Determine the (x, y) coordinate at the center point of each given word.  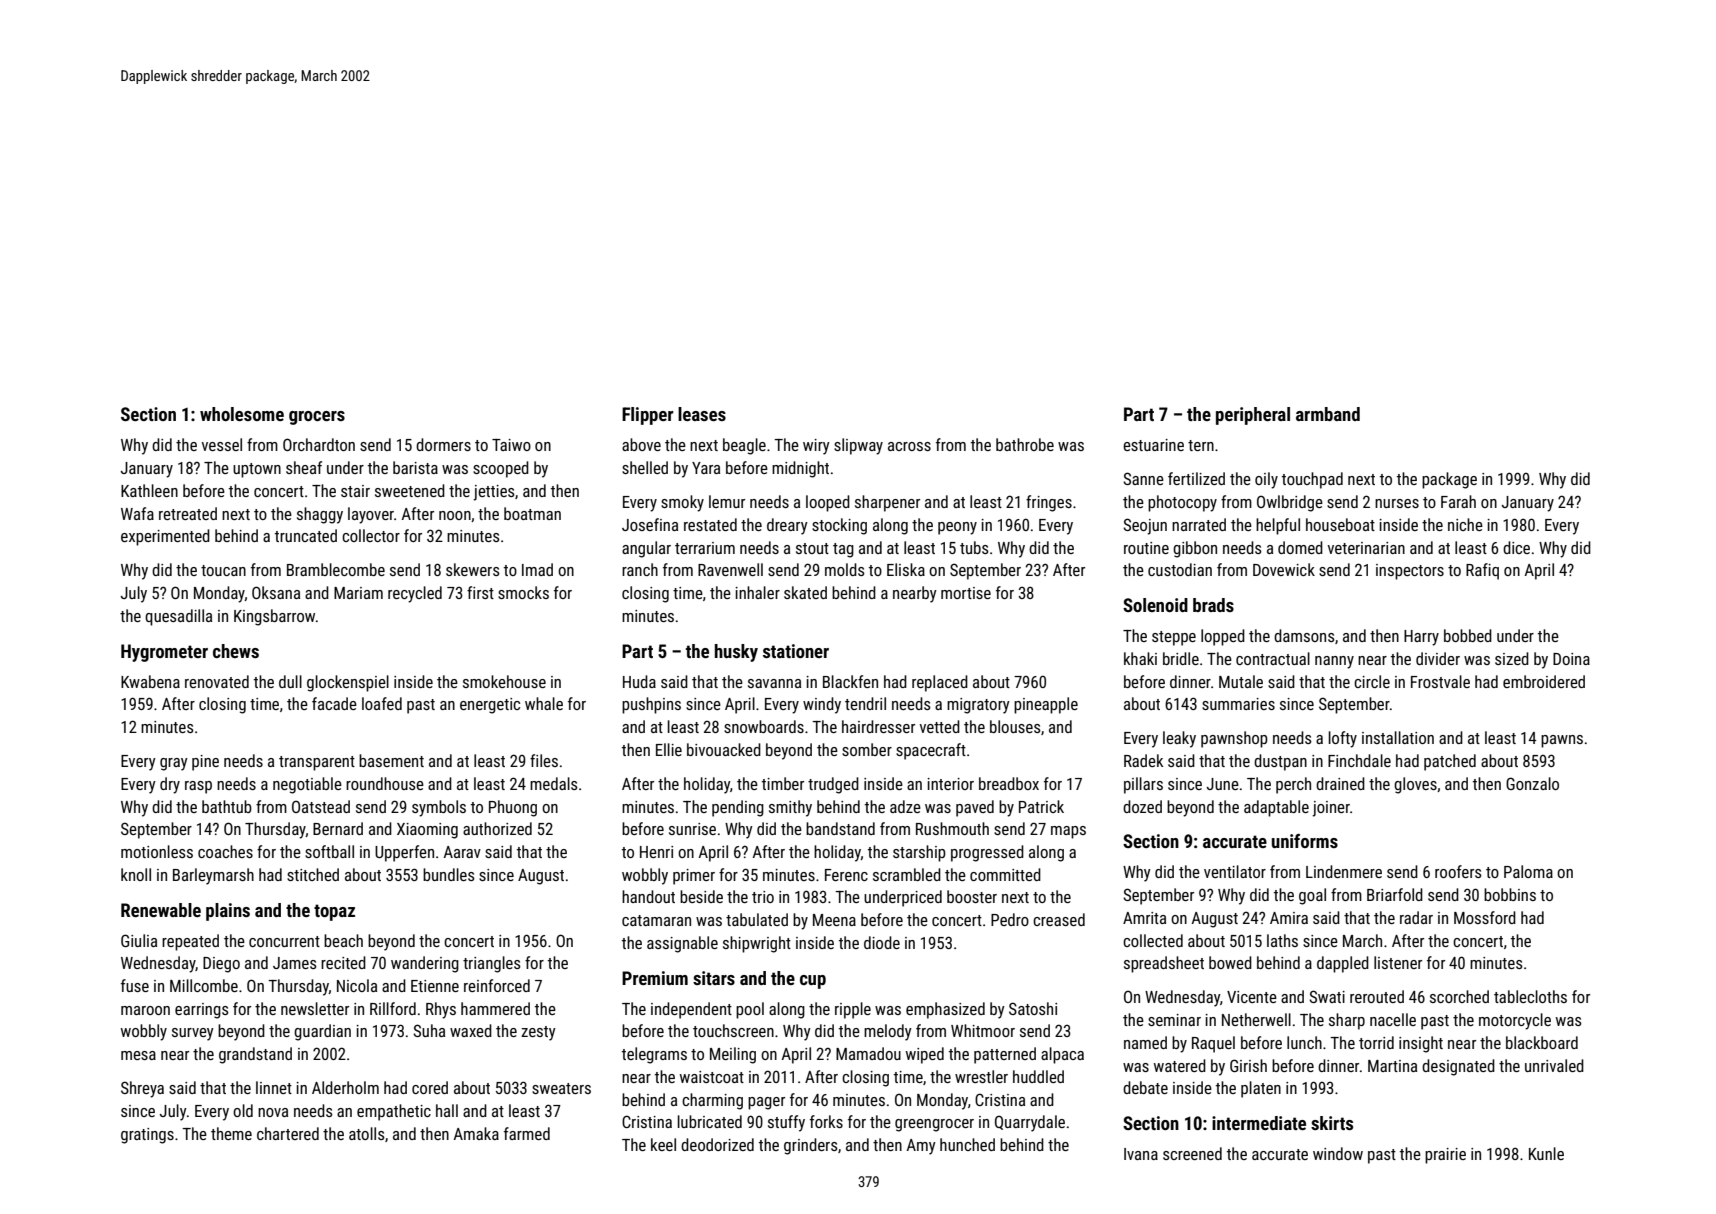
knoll (136, 874)
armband (1328, 414)
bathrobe (1025, 444)
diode (882, 942)
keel (663, 1144)
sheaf (304, 467)
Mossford (1485, 917)
